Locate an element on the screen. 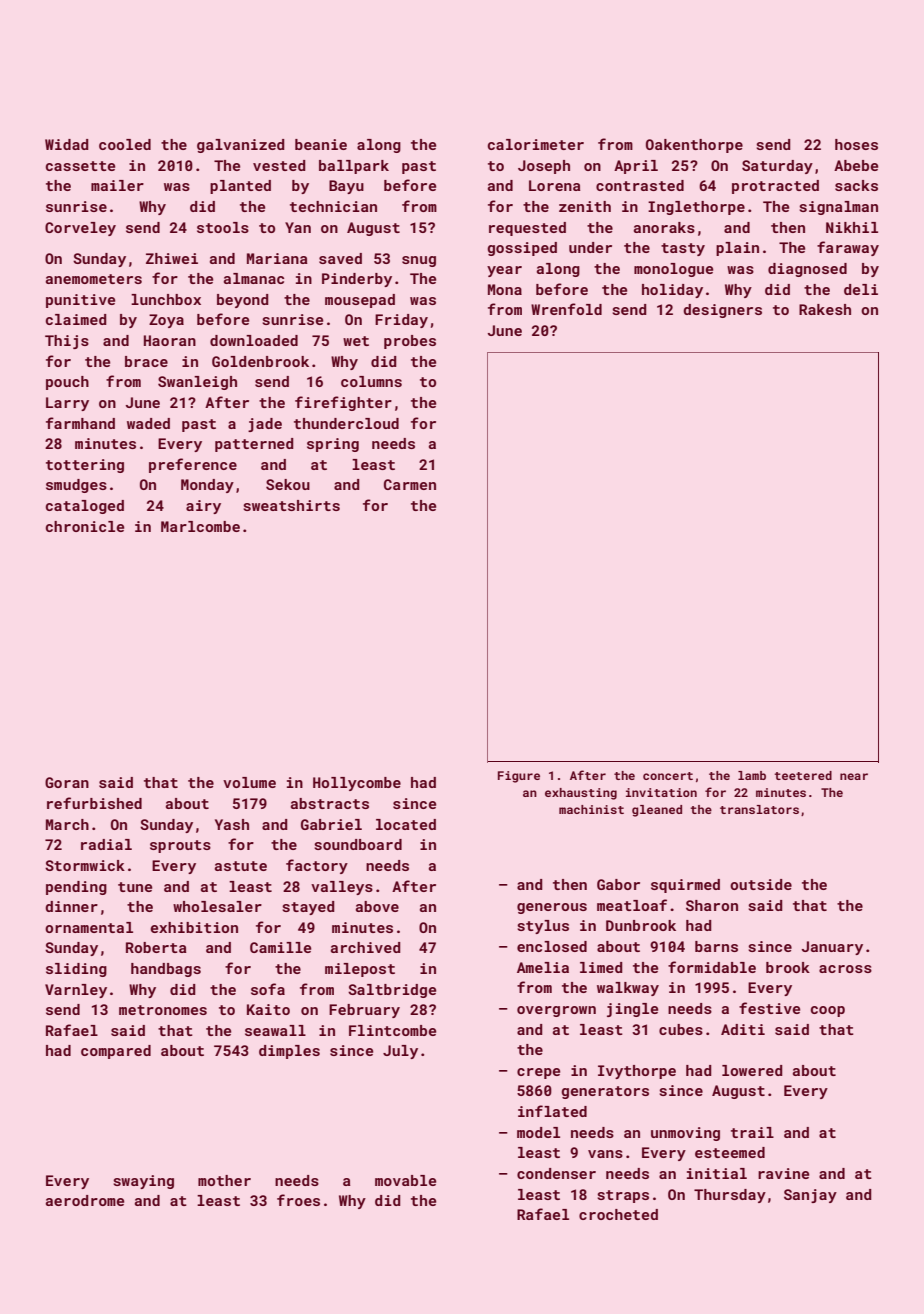  planted is located at coordinates (240, 187).
